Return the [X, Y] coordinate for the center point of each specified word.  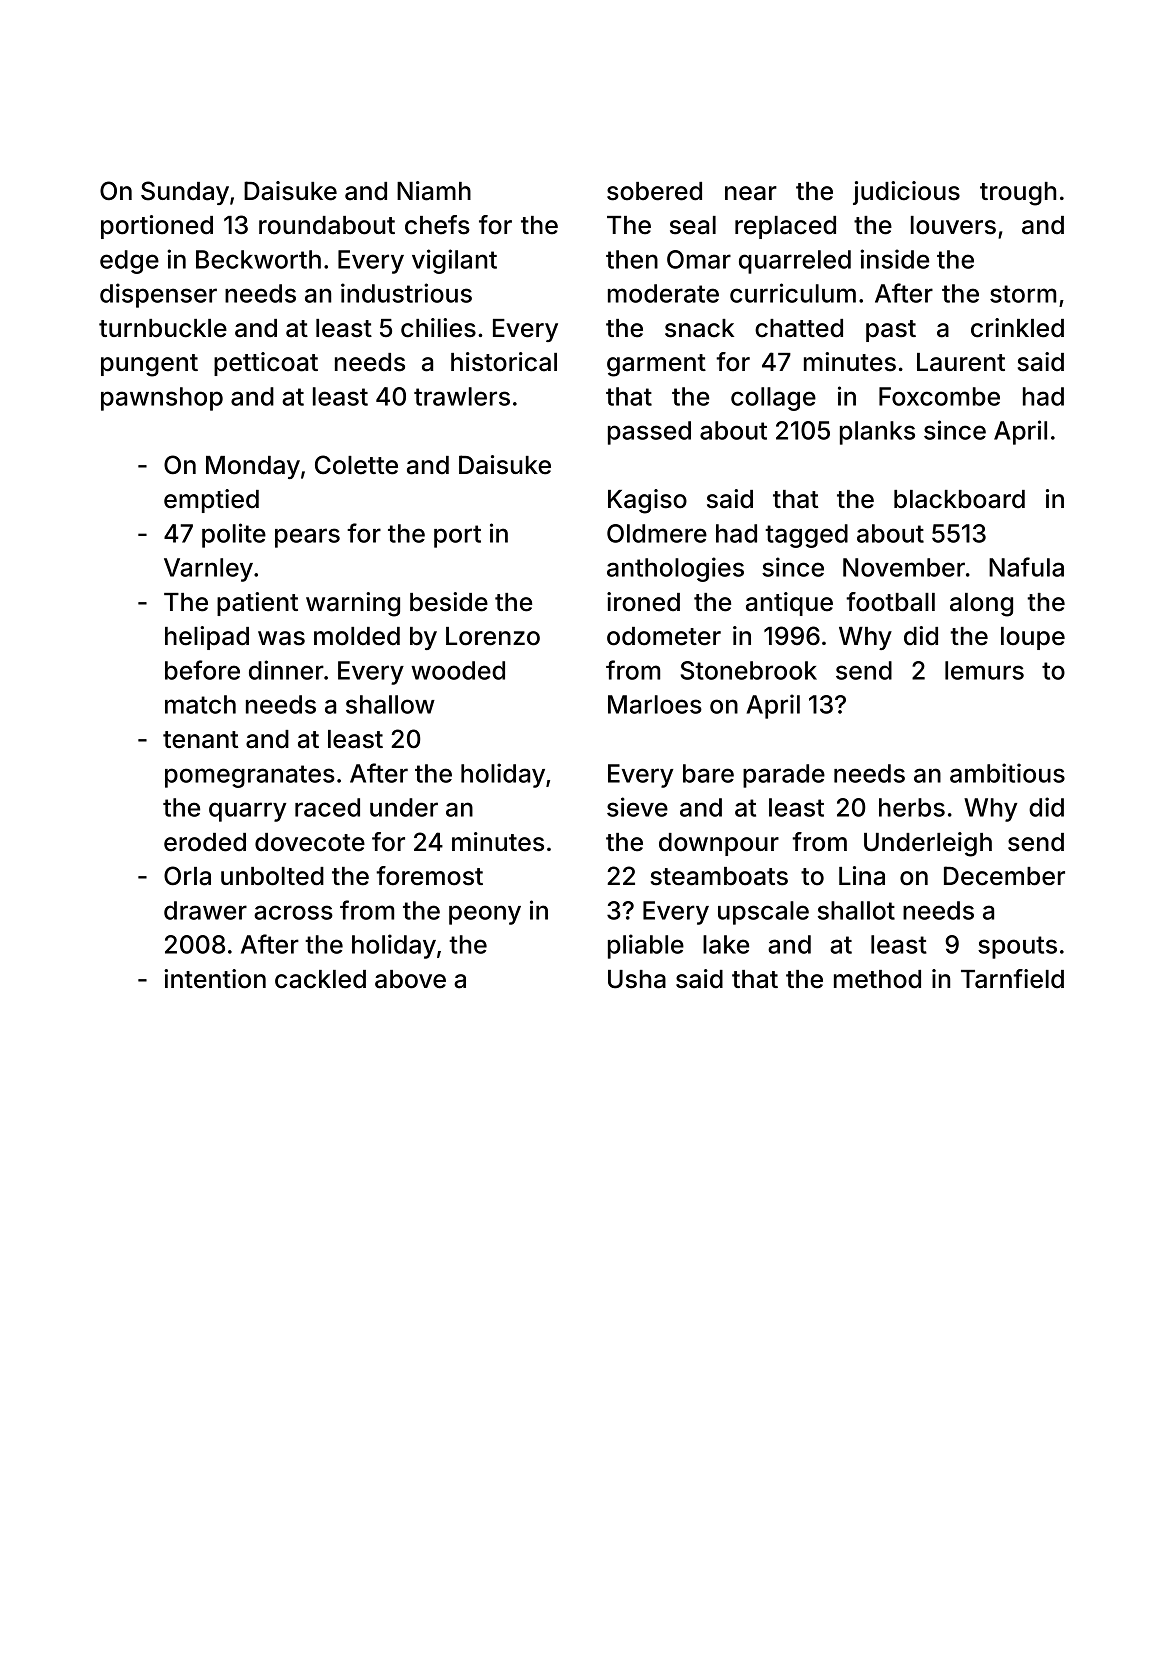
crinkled [1017, 328]
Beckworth [258, 259]
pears [307, 538]
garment [656, 365]
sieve [637, 807]
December [1004, 876]
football [890, 602]
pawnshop [162, 399]
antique [789, 604]
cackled [320, 979]
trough [1018, 194]
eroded [205, 842]
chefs [437, 225]
